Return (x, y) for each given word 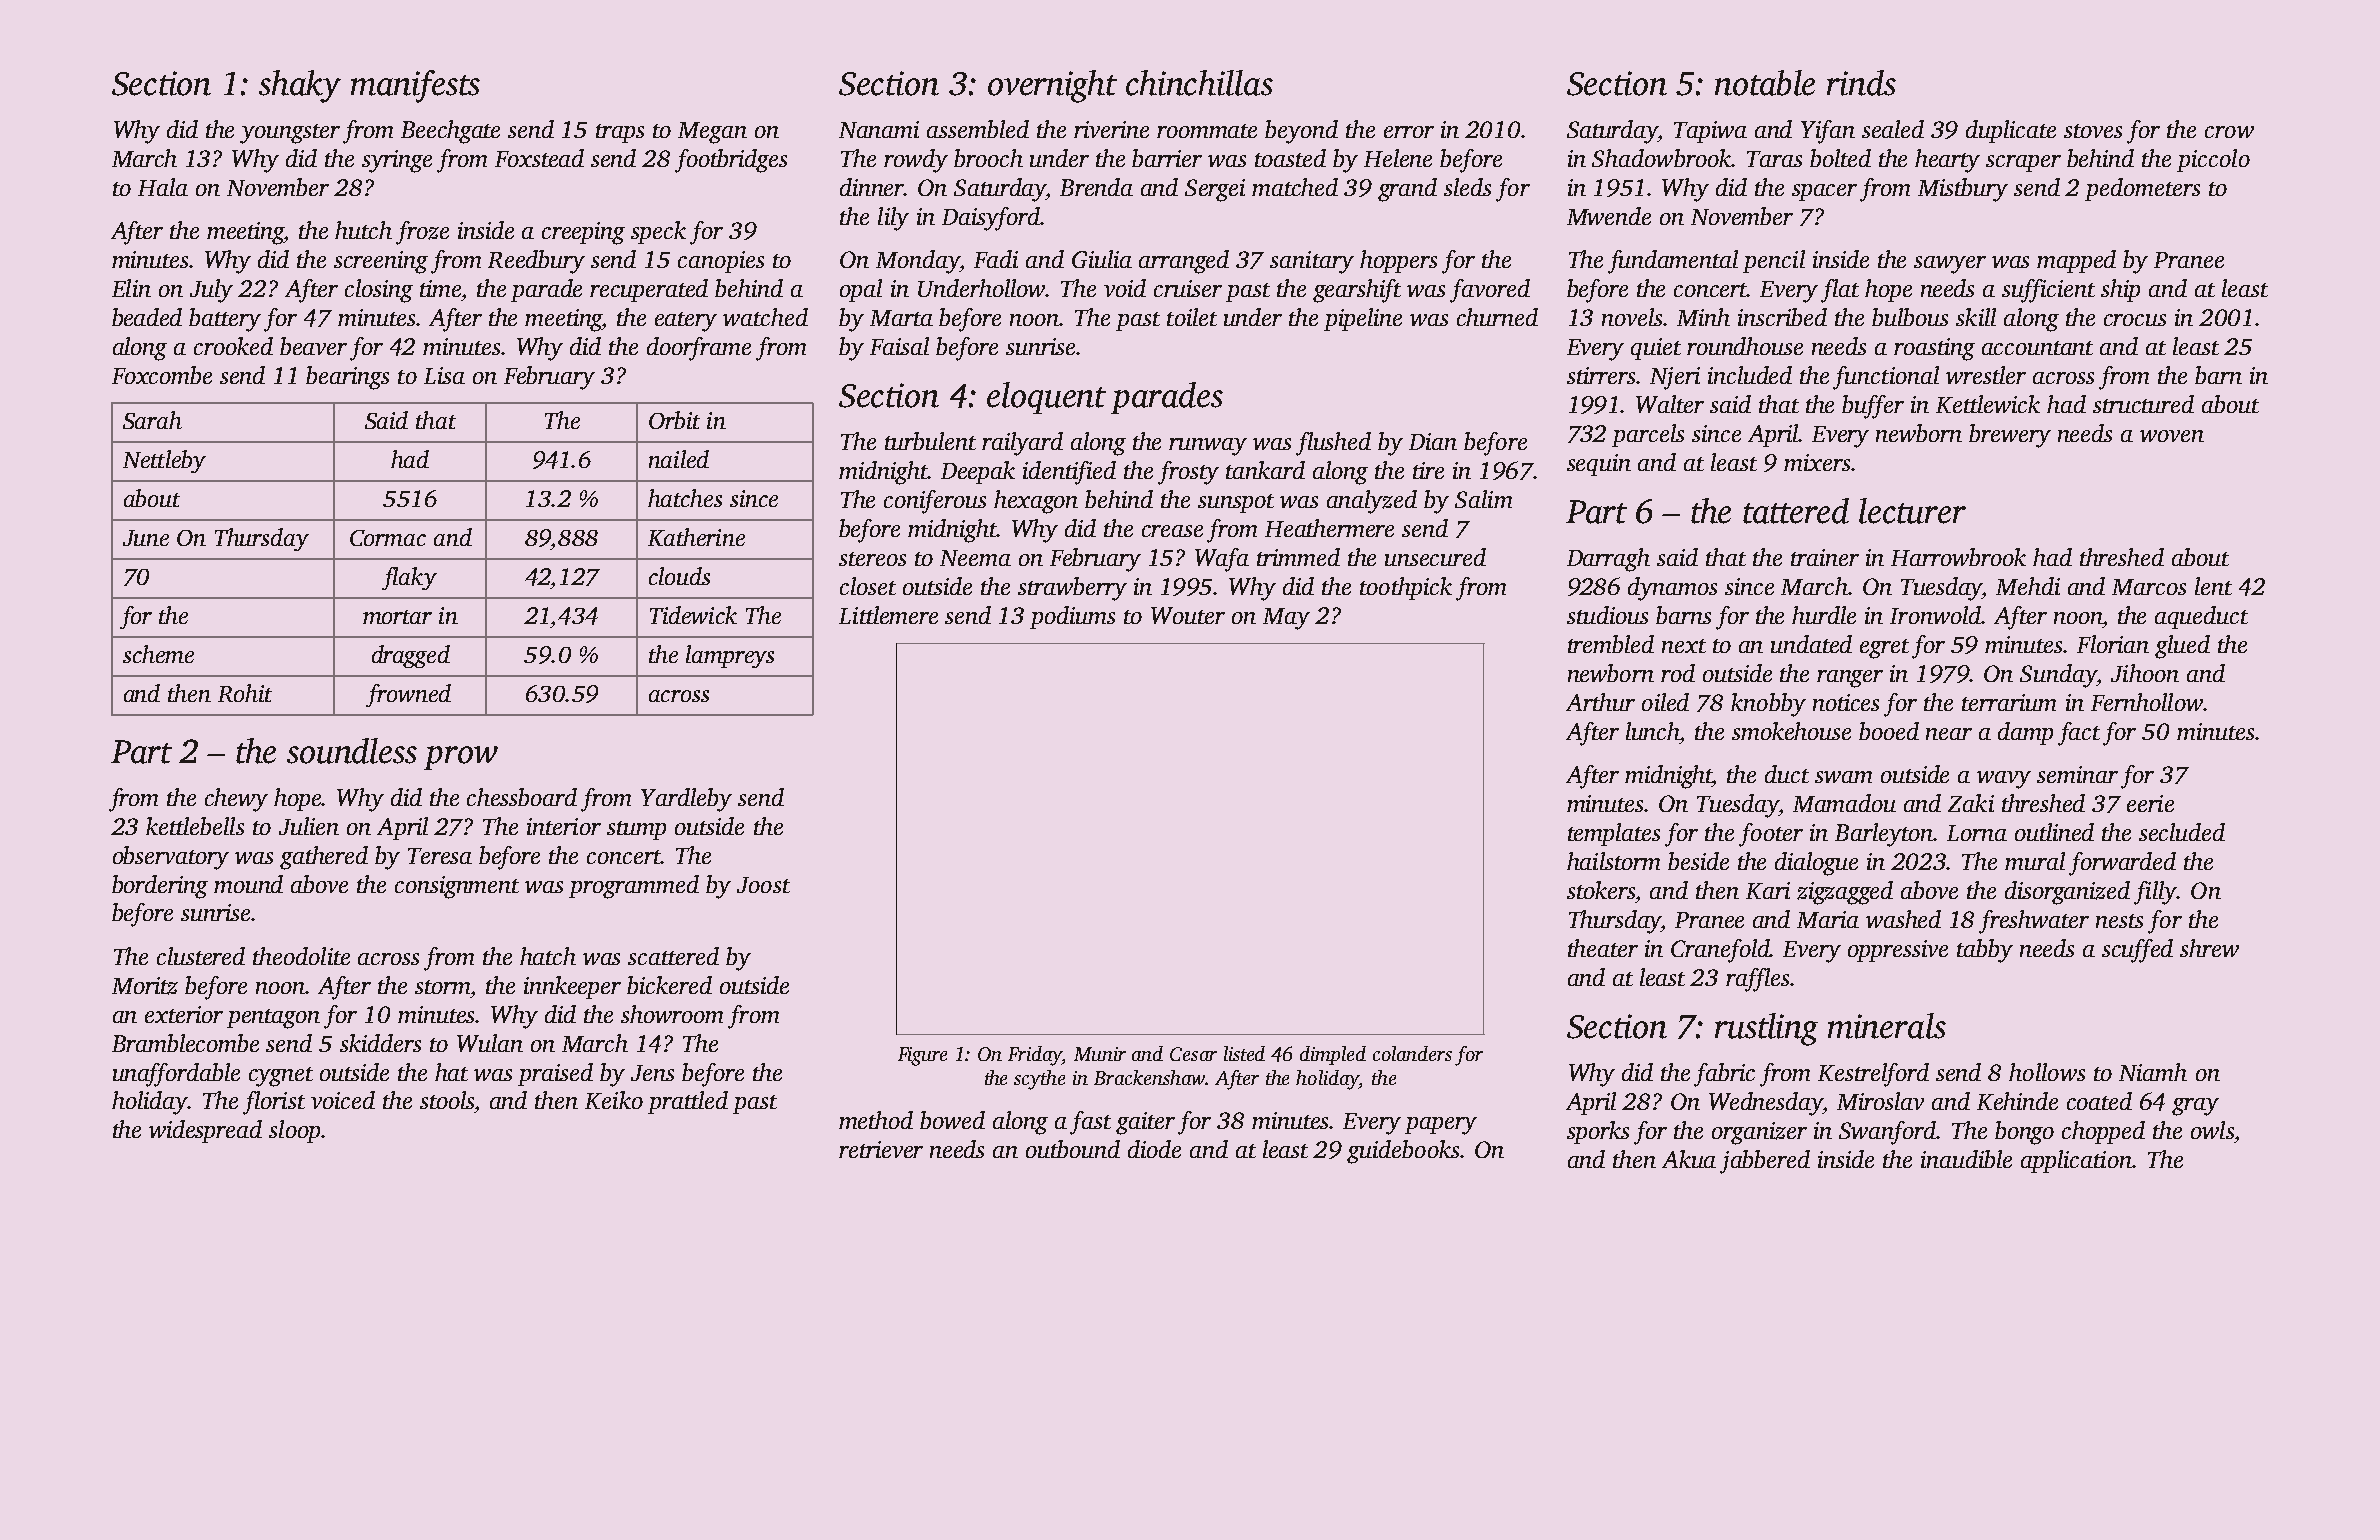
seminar (2077, 774)
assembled (978, 129)
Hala (163, 187)
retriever (881, 1149)
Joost (763, 885)
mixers (1817, 462)
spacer (1824, 192)
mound (248, 884)
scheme (158, 654)
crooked (233, 346)
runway (1208, 447)
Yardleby (686, 800)
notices (1846, 702)
